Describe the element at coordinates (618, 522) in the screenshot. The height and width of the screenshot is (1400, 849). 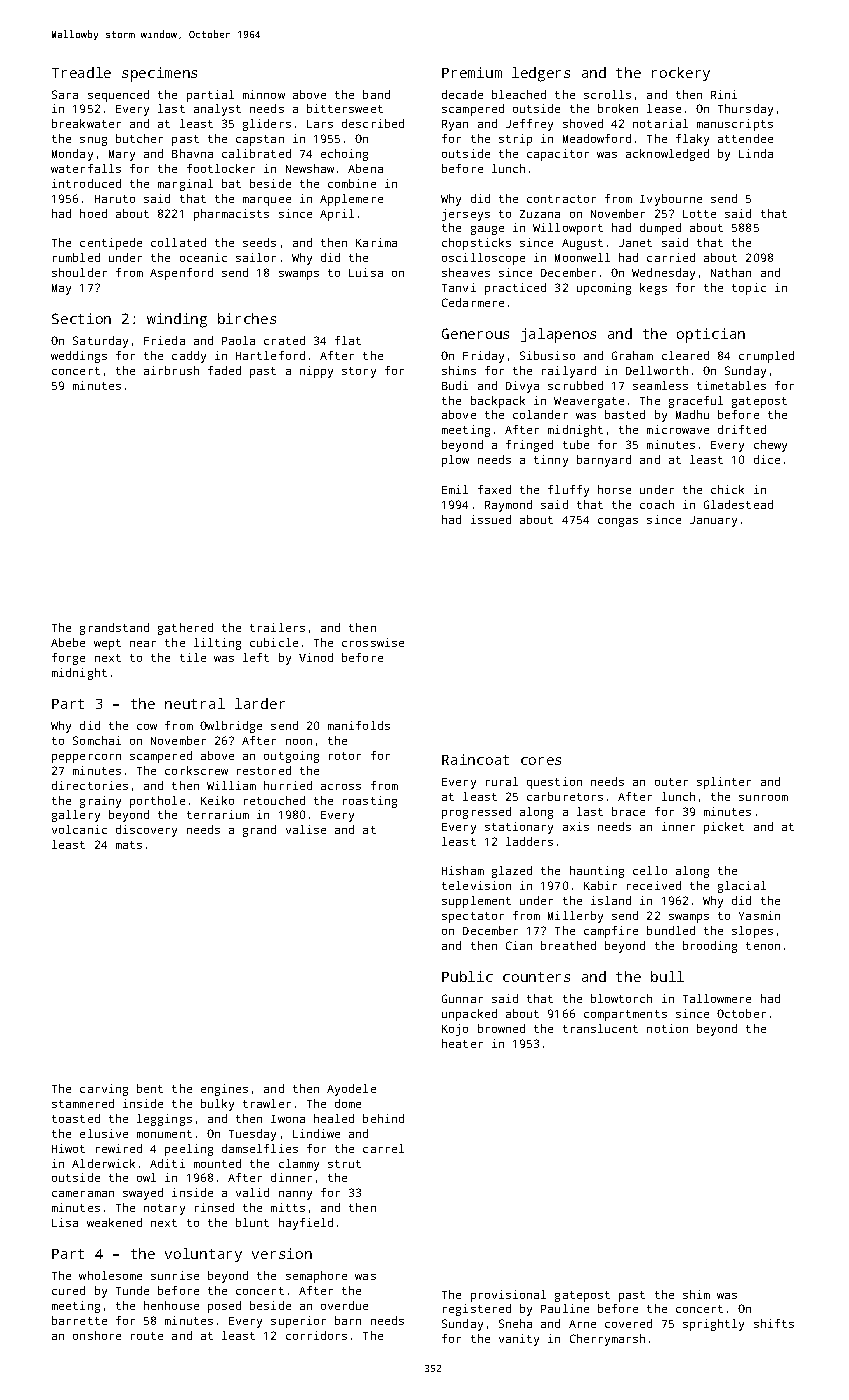
I see `congas` at that location.
